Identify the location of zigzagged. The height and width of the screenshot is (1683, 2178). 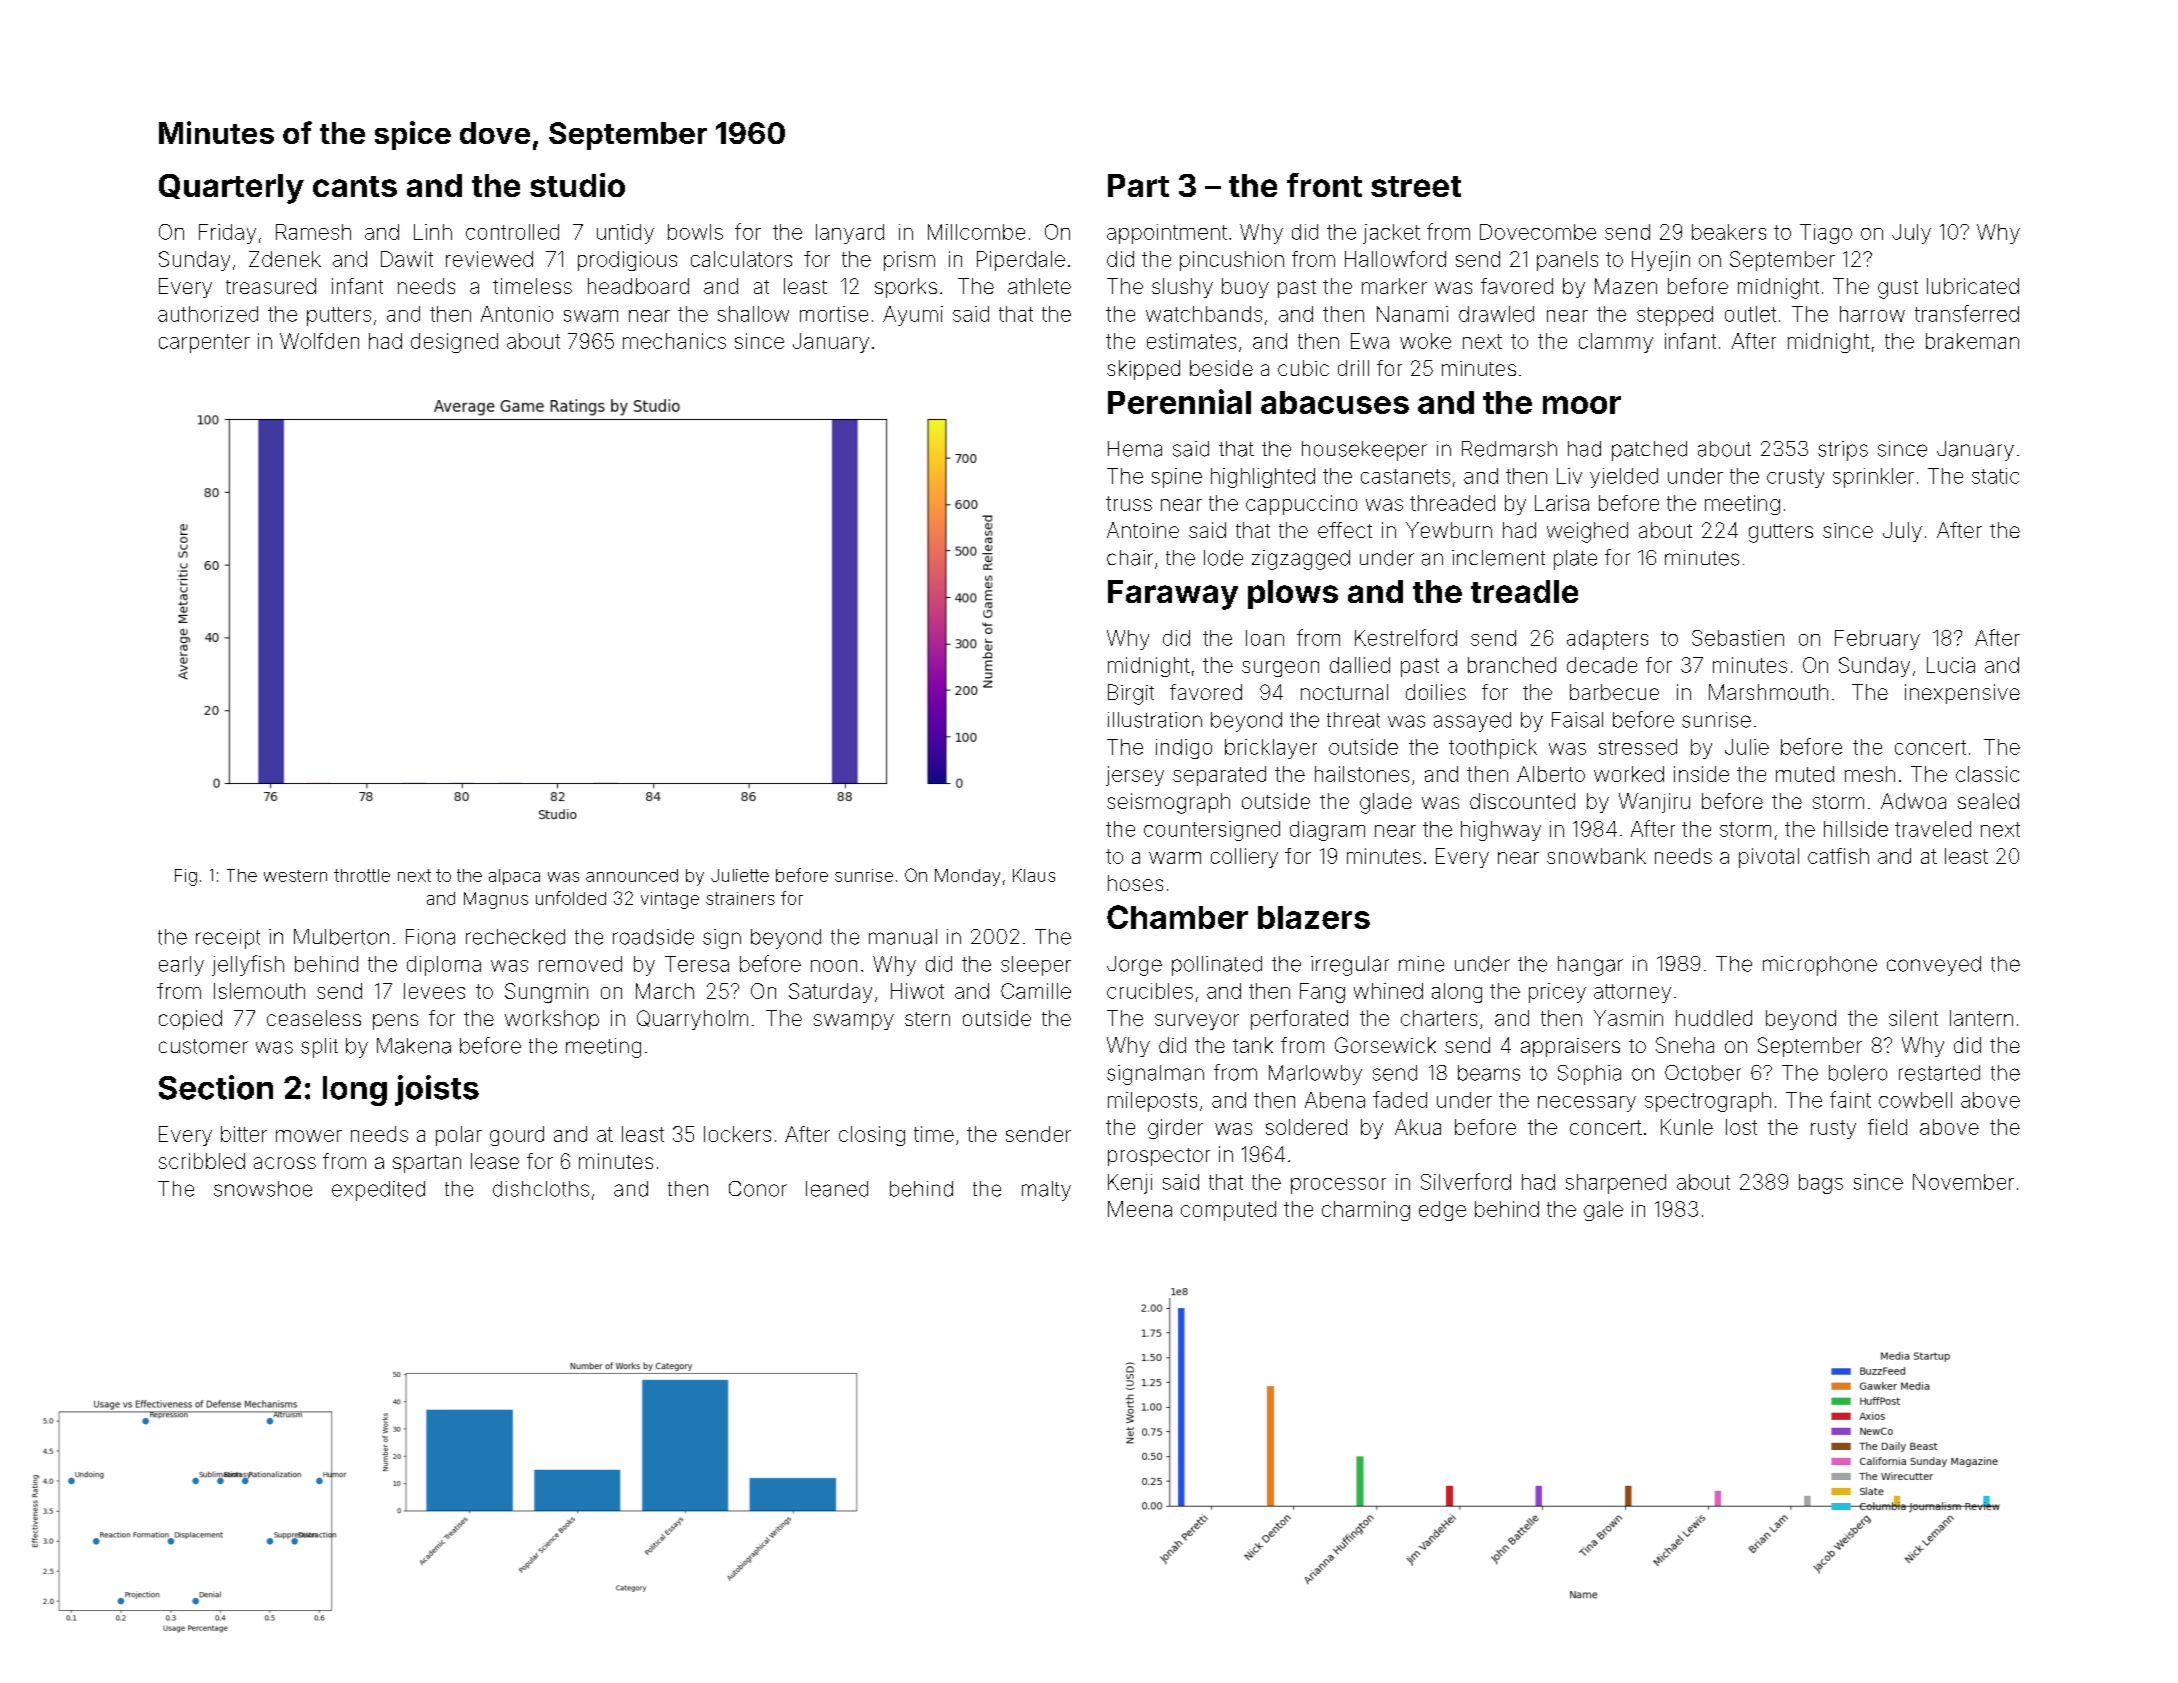
(1301, 560).
